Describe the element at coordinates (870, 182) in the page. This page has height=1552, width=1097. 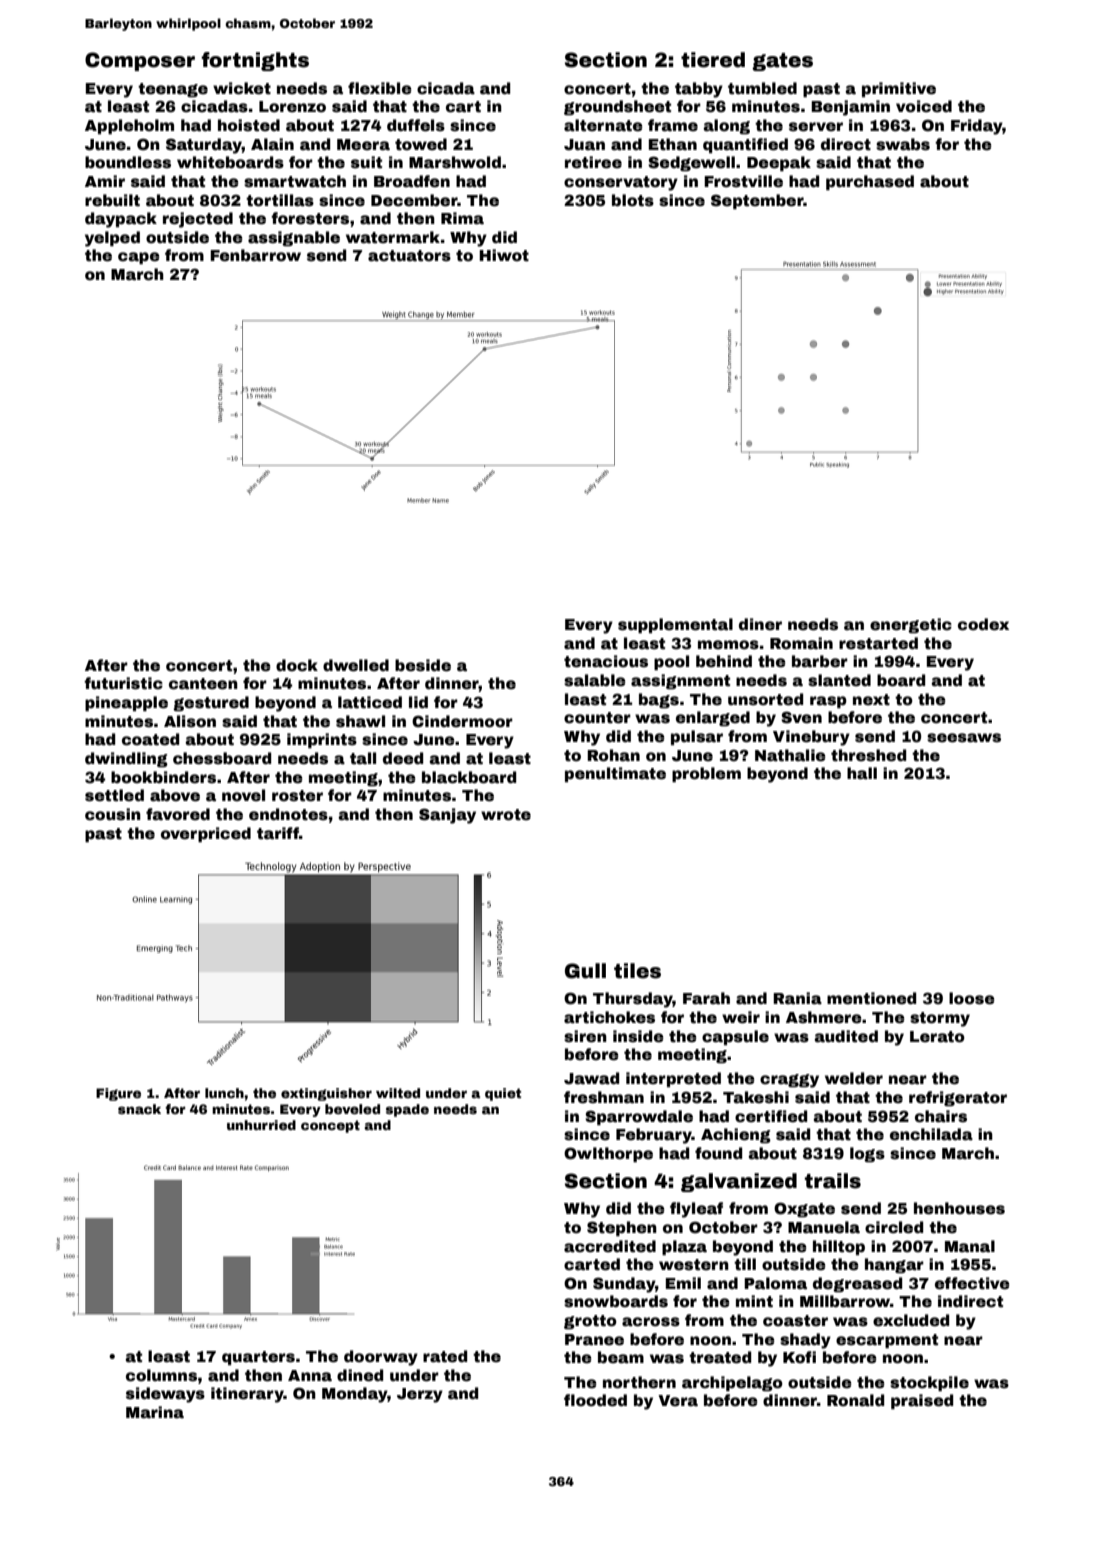
I see `purchased` at that location.
